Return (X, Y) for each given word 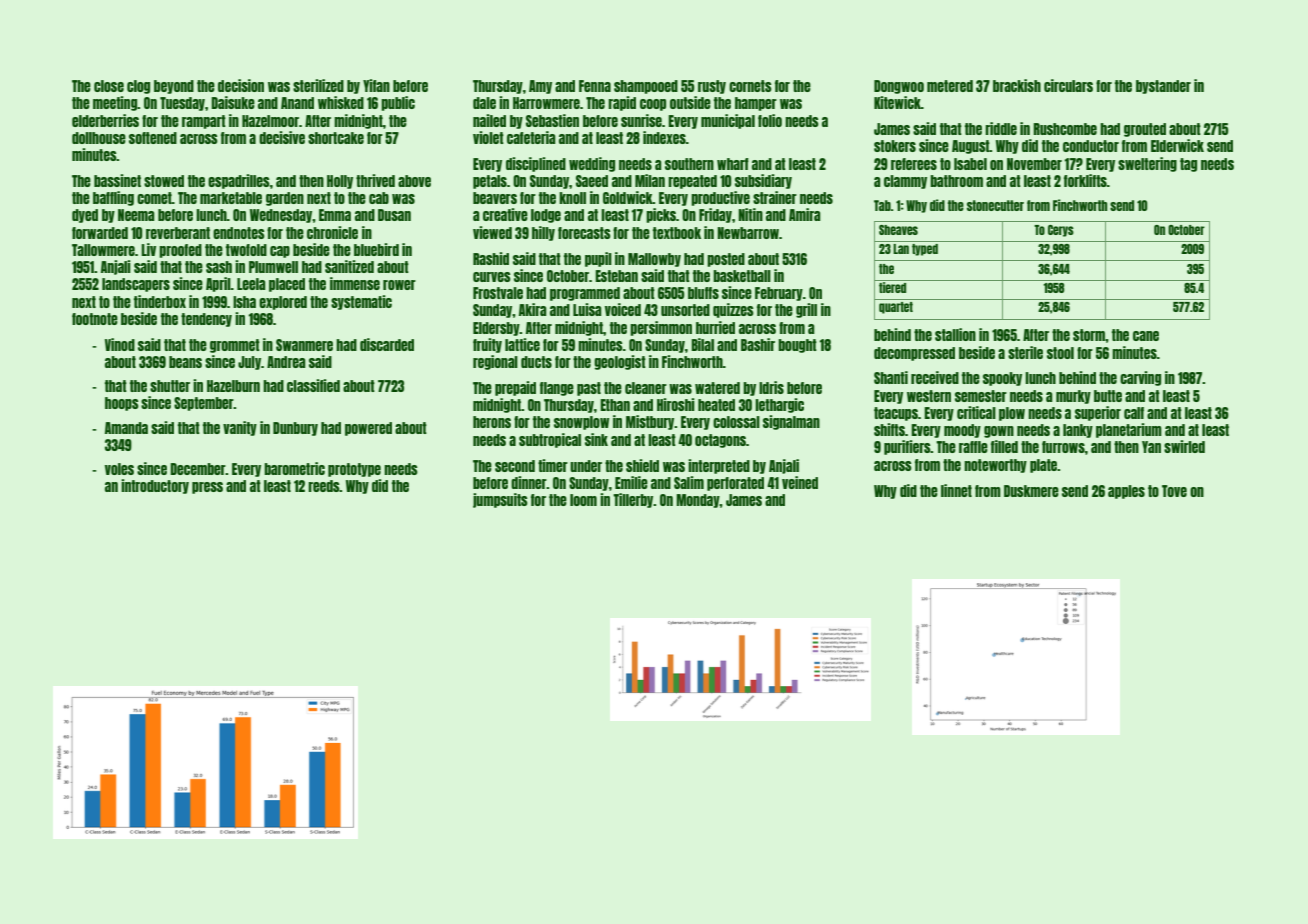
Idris (771, 387)
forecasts (584, 233)
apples (1126, 492)
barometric (294, 468)
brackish (1017, 85)
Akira (532, 309)
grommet (235, 346)
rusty (712, 87)
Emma (335, 215)
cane (1146, 336)
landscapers (136, 285)
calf (1134, 413)
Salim (689, 482)
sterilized (318, 85)
